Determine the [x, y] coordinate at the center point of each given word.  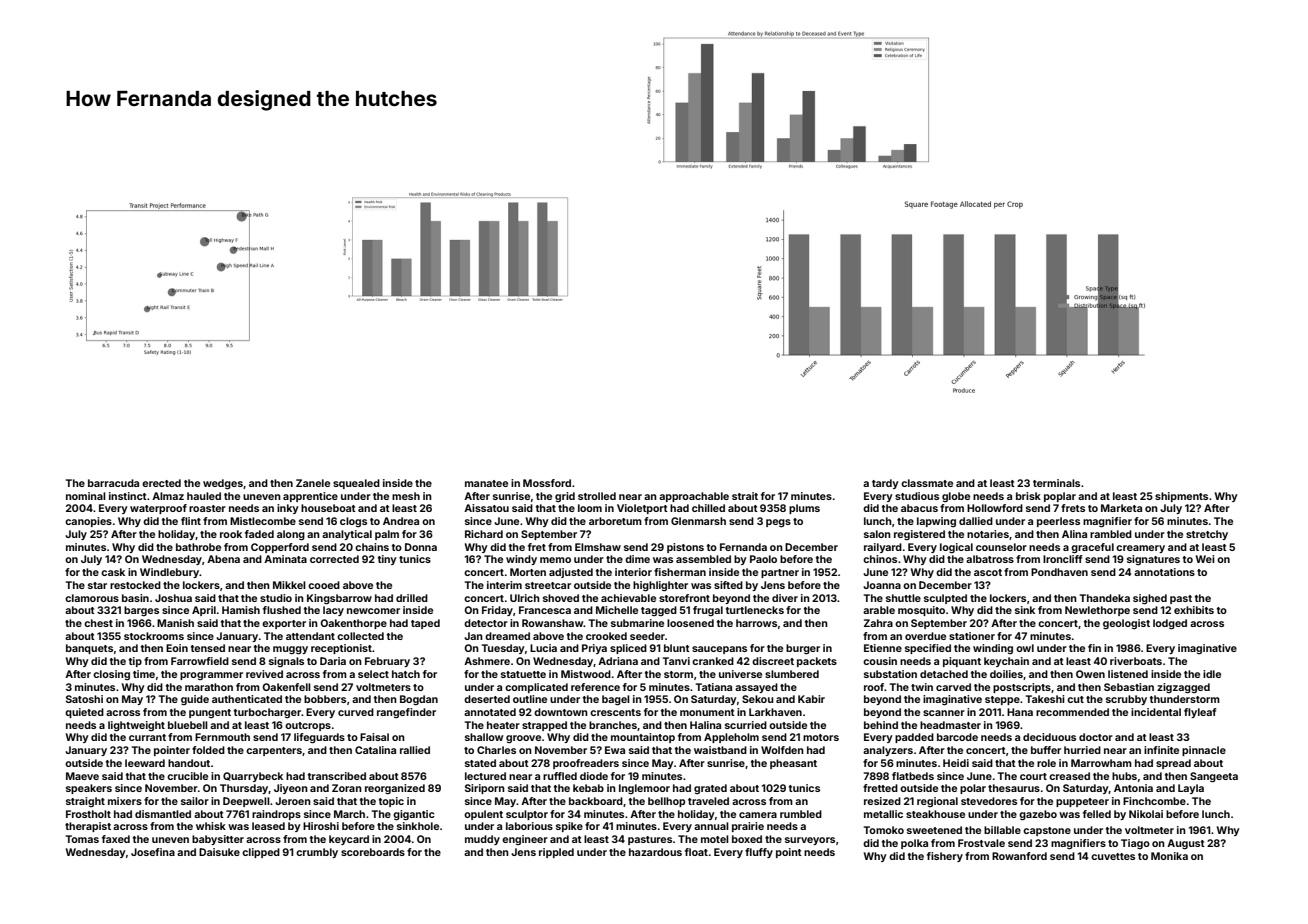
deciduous [1049, 737]
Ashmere [487, 661]
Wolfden [782, 750]
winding [993, 649]
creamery [1140, 549]
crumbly [317, 853]
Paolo [763, 559]
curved [356, 712]
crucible [187, 776]
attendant [310, 636]
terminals [1056, 483]
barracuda [113, 483]
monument [707, 712]
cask [113, 572]
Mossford [547, 483]
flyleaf [1200, 713]
